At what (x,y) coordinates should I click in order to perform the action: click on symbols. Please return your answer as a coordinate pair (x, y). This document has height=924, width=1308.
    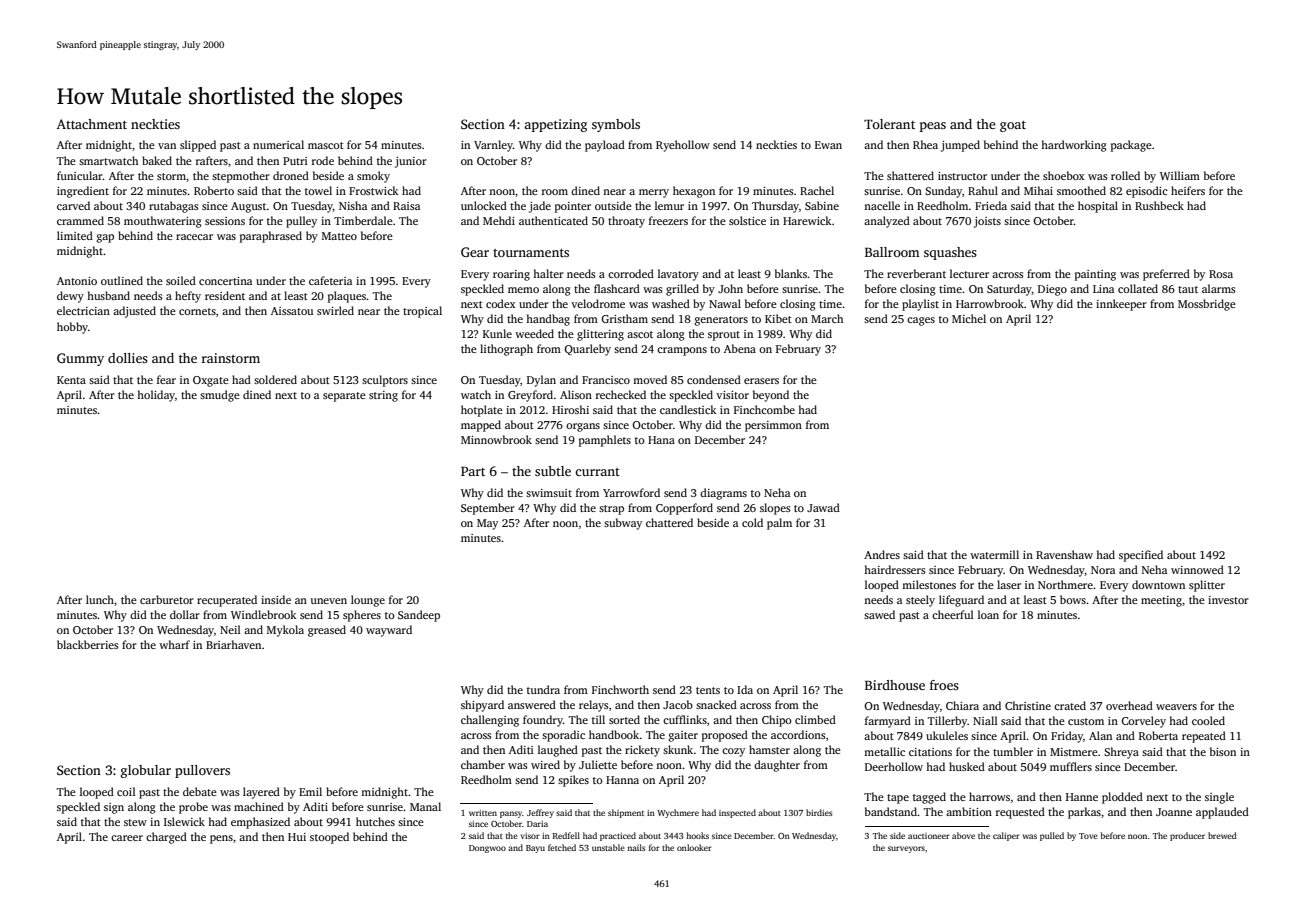
    Looking at the image, I should click on (616, 125).
